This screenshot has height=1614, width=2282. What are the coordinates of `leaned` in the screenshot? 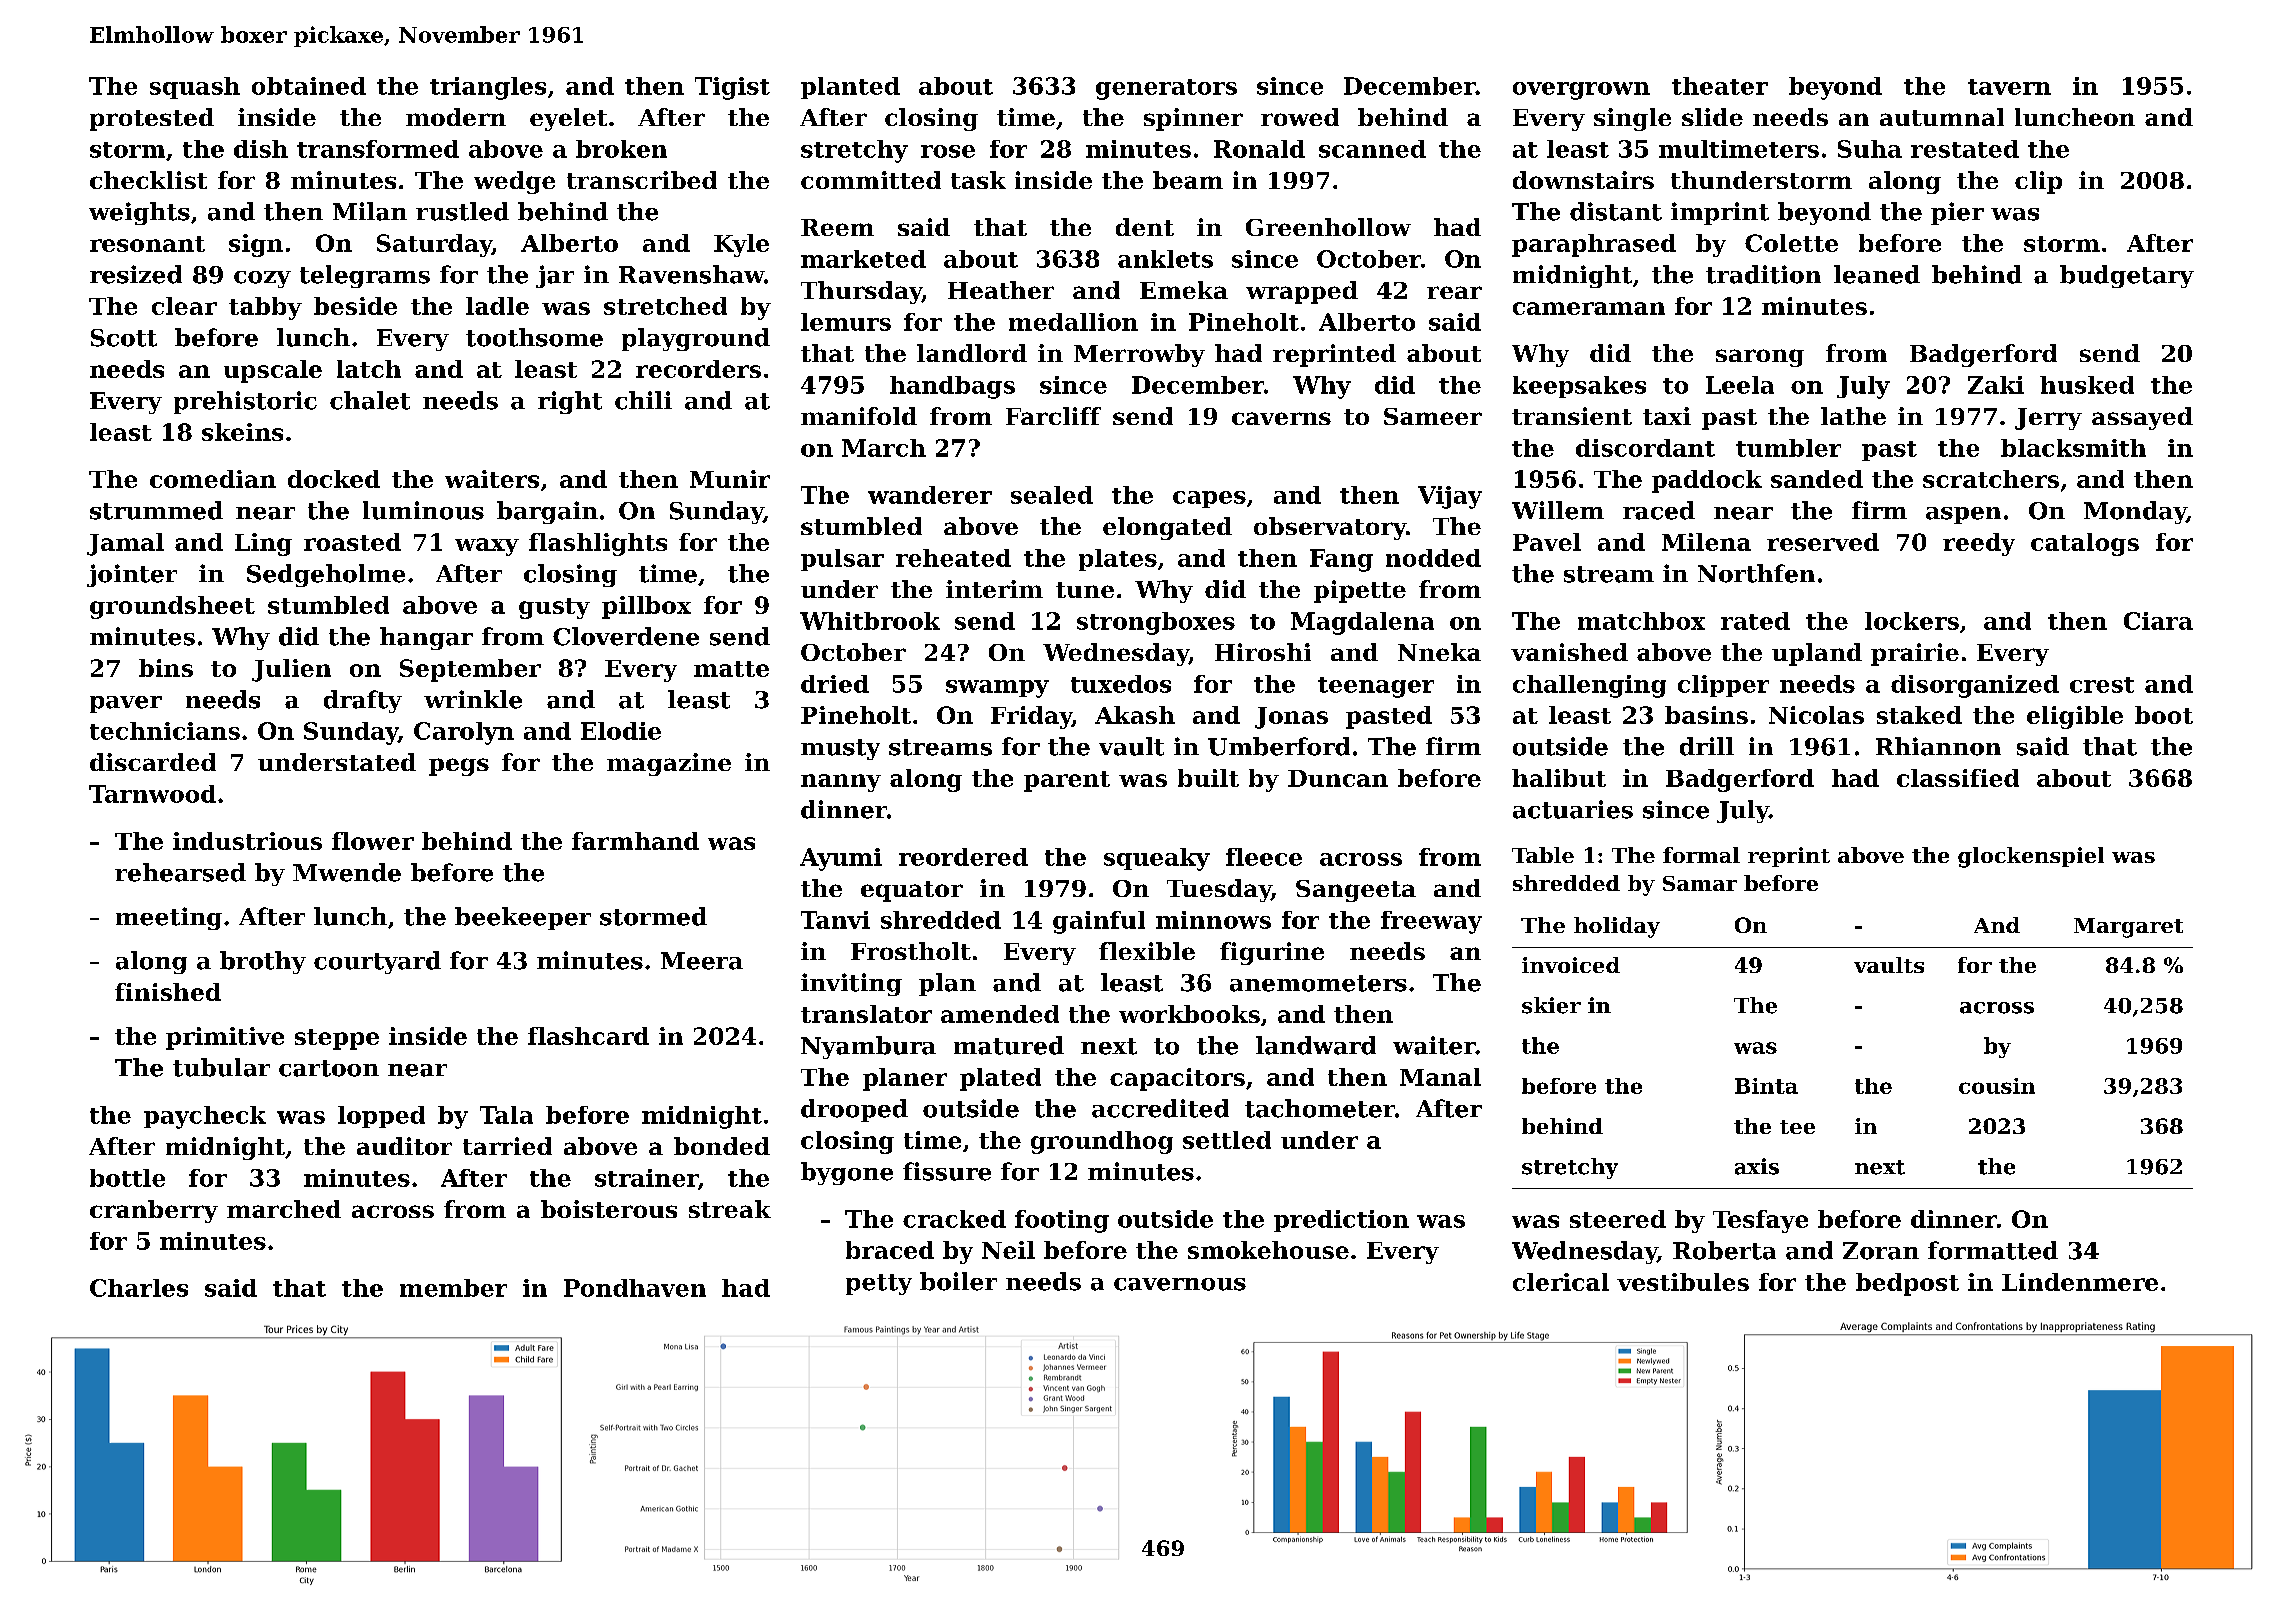 It's located at (1877, 274).
